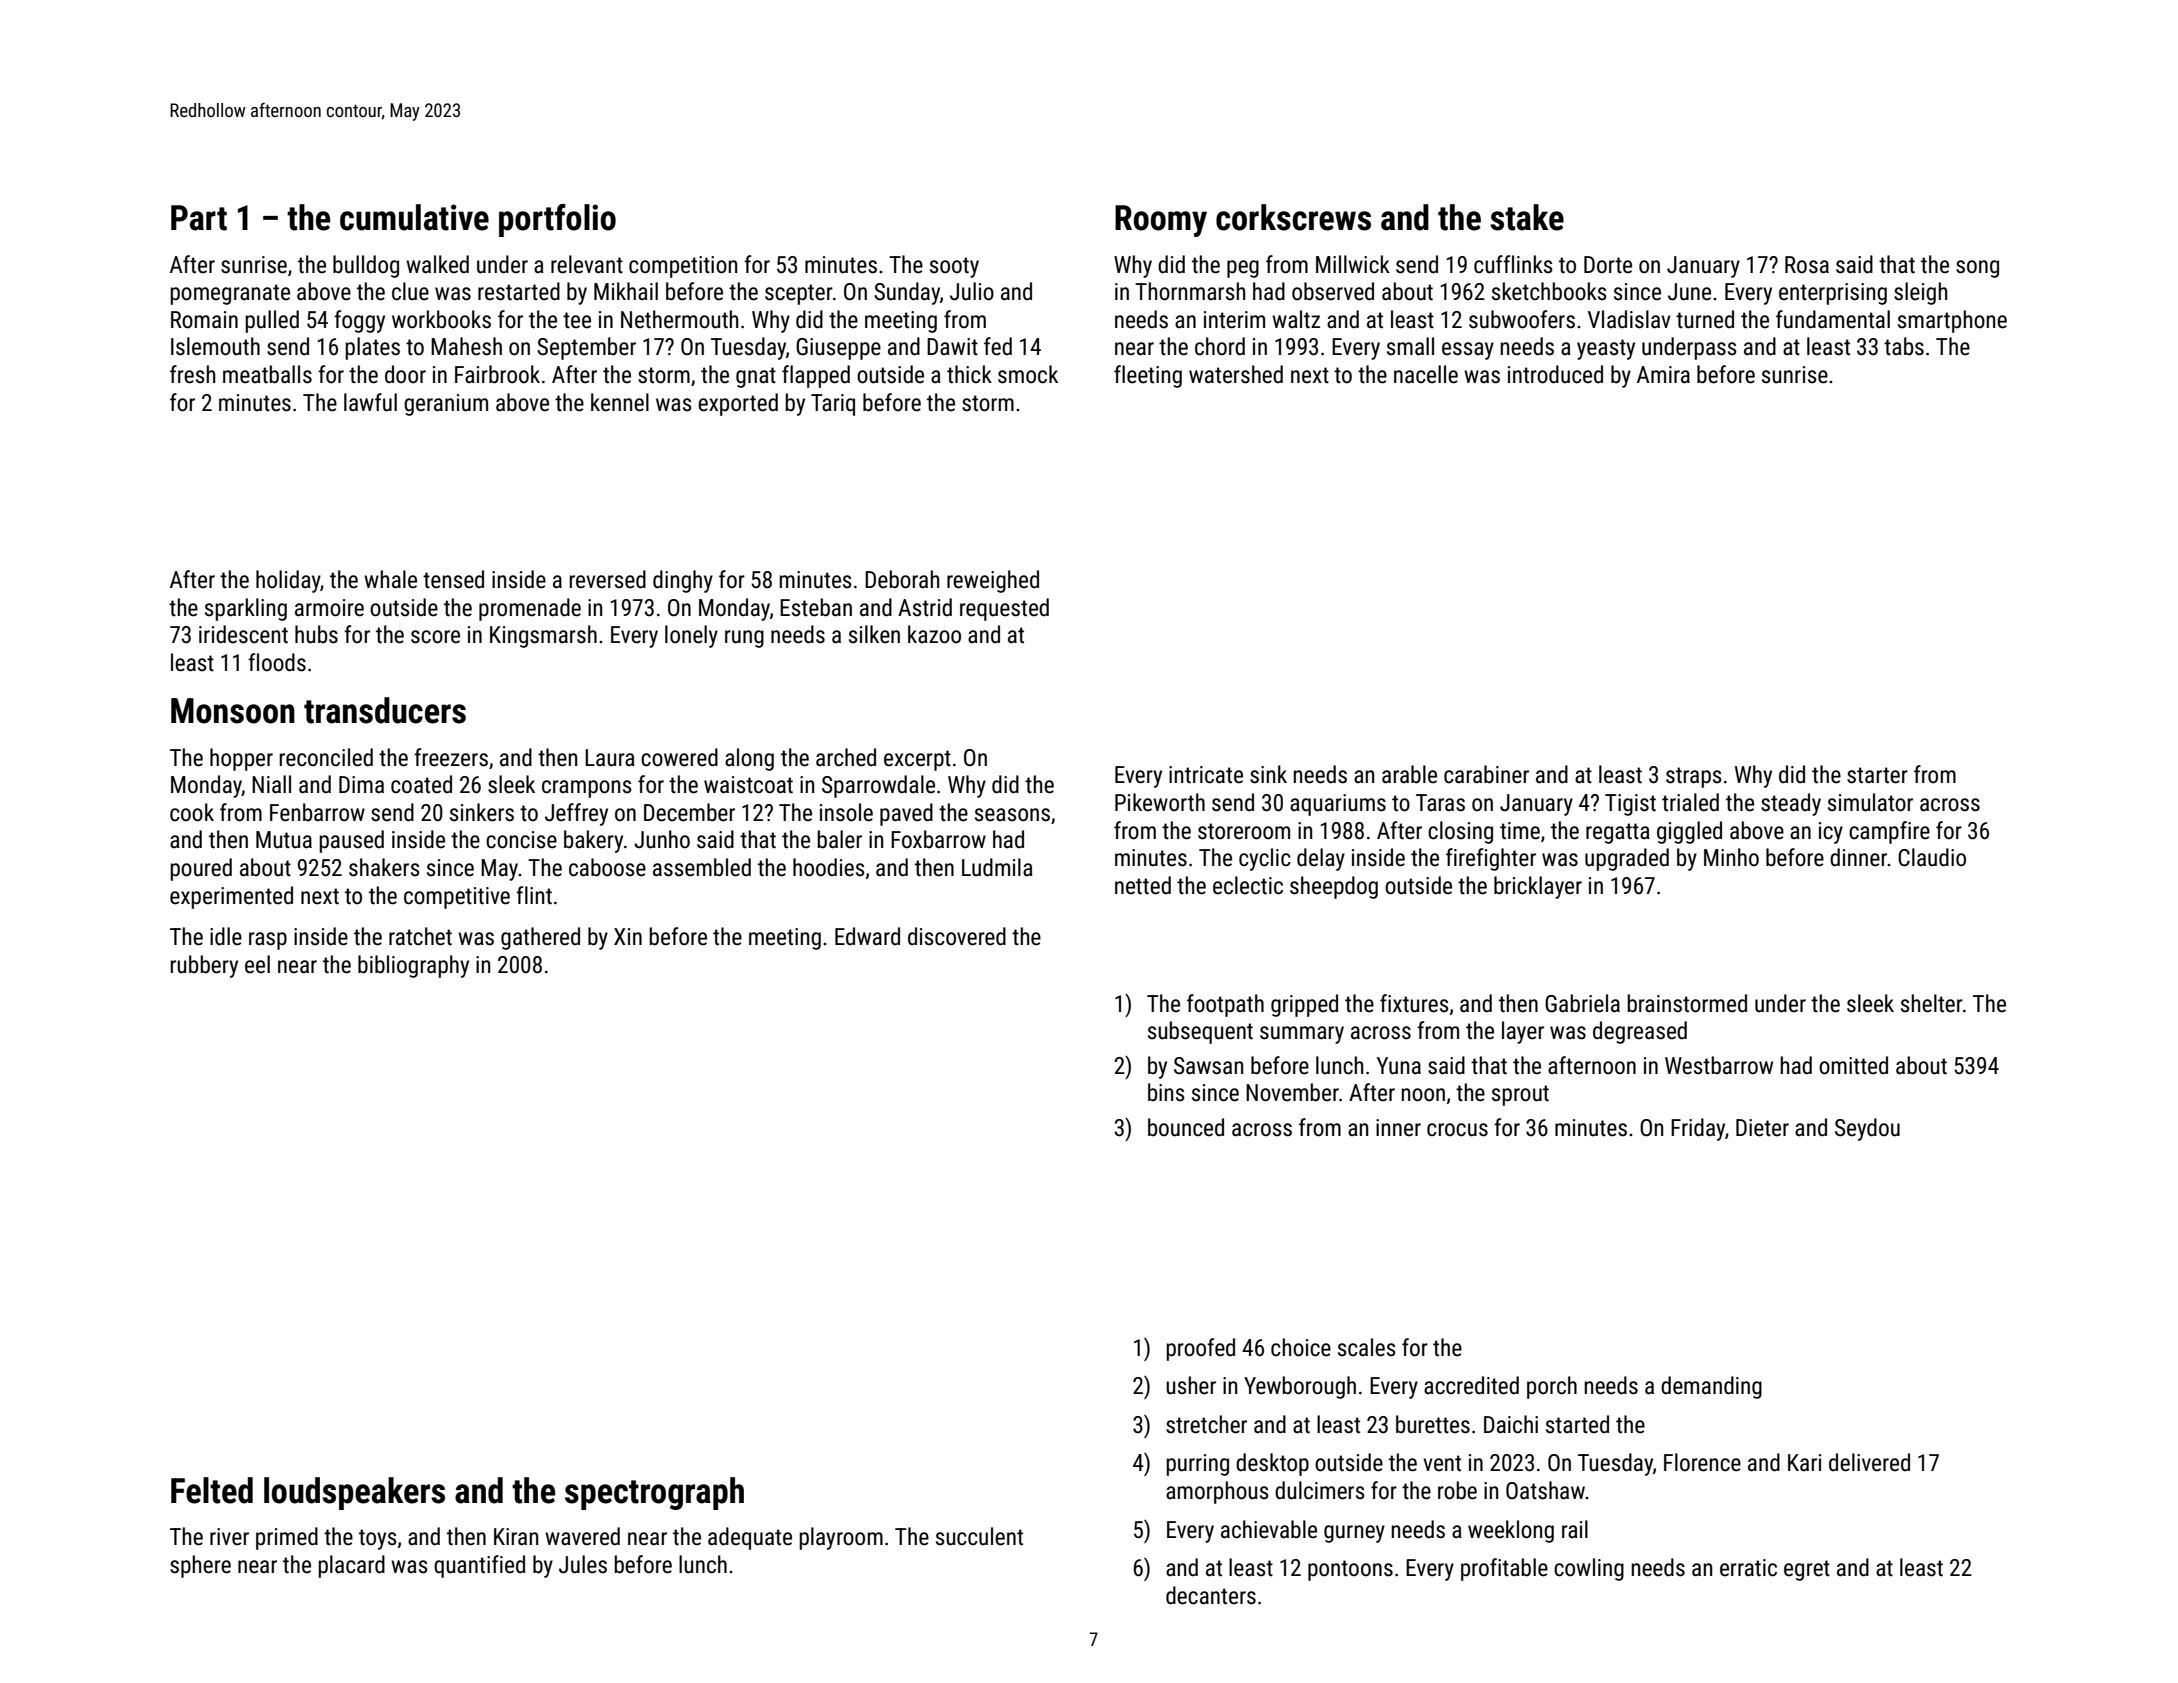  What do you see at coordinates (1236, 374) in the image?
I see `watershed` at bounding box center [1236, 374].
